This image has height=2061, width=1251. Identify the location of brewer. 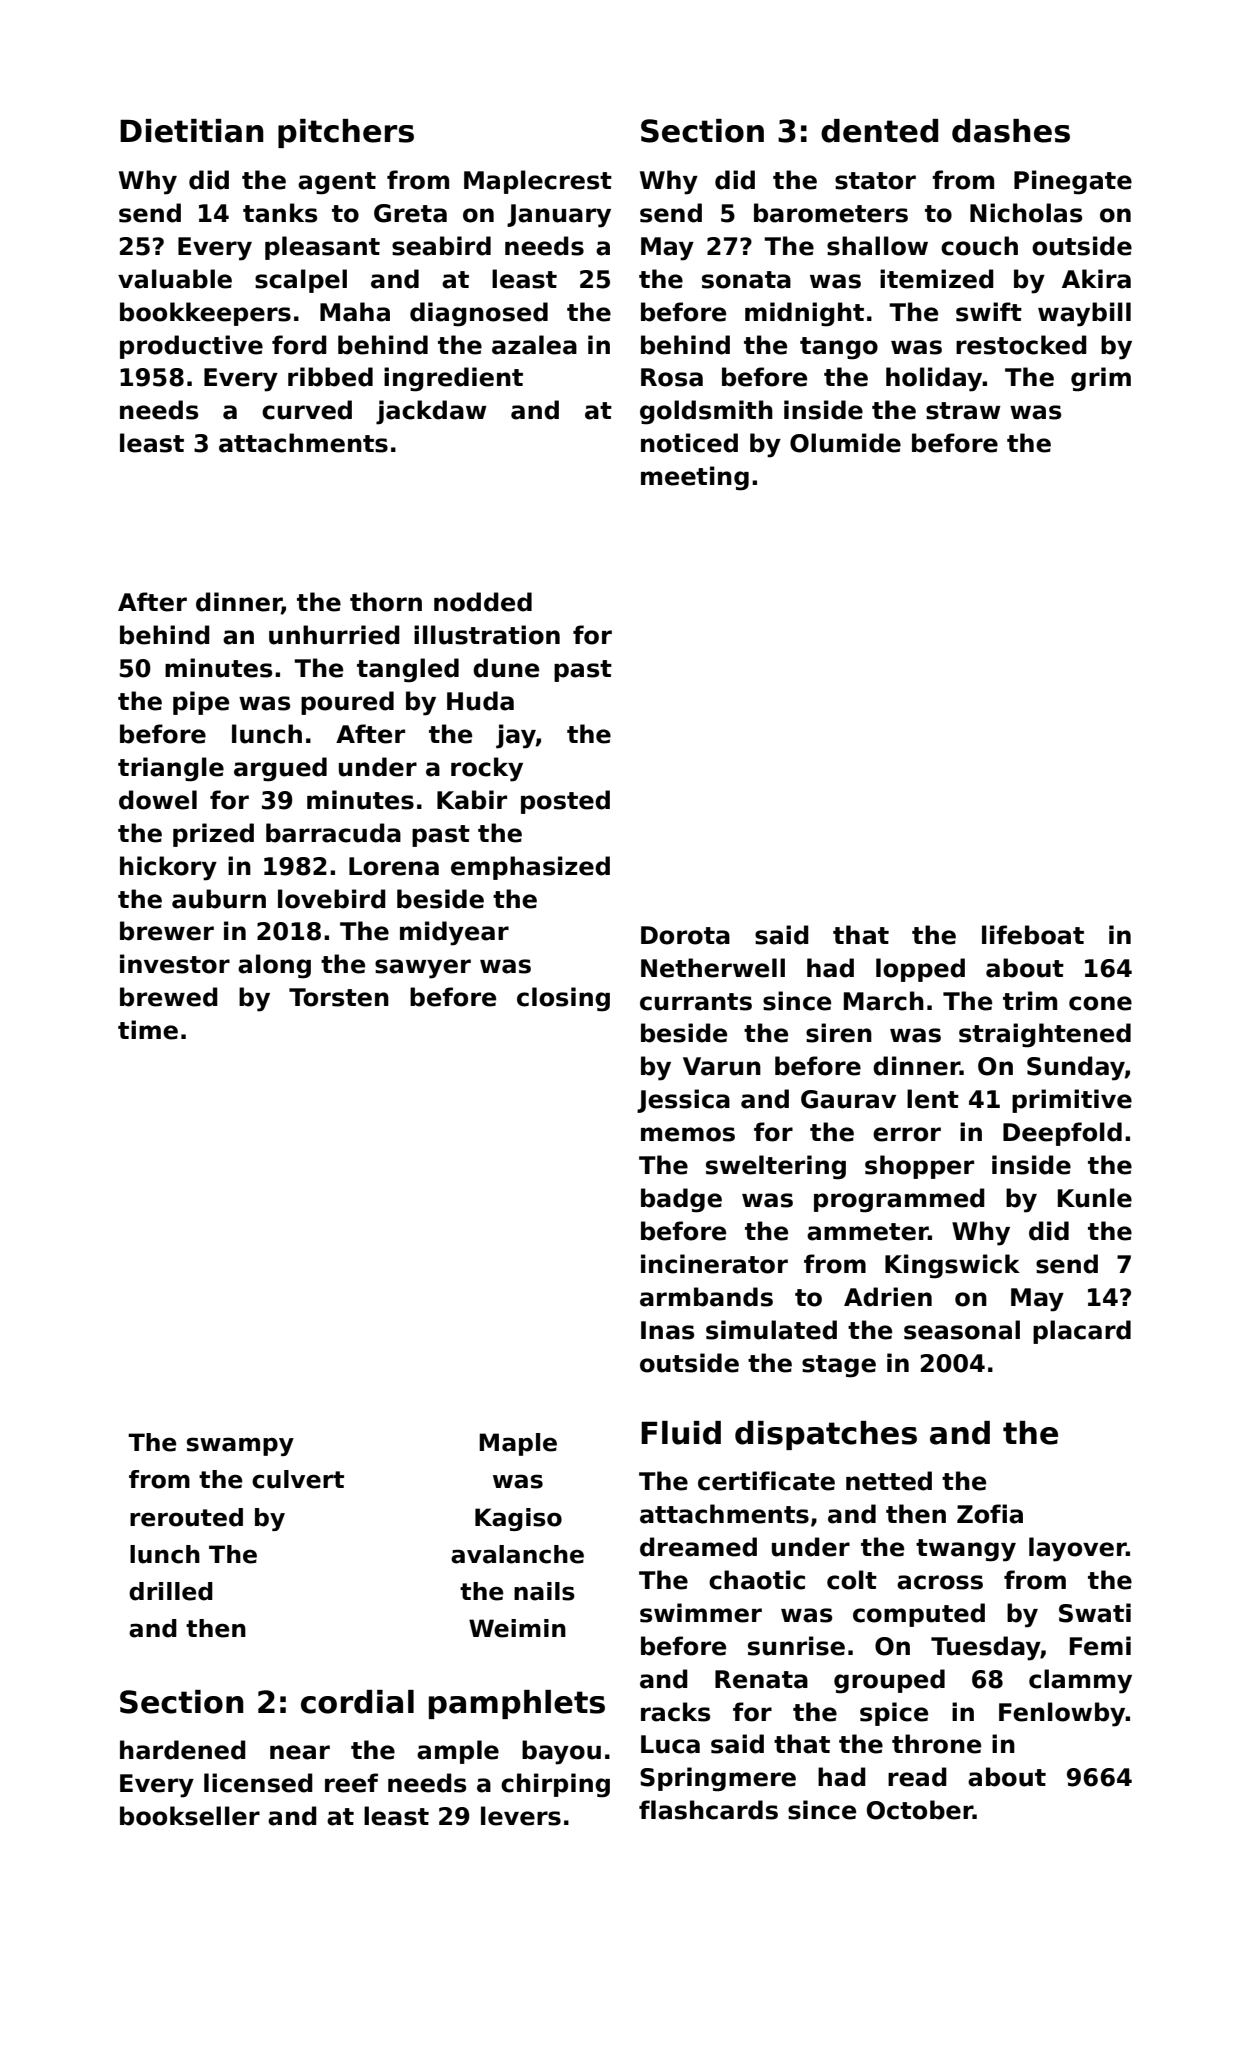
(167, 931).
